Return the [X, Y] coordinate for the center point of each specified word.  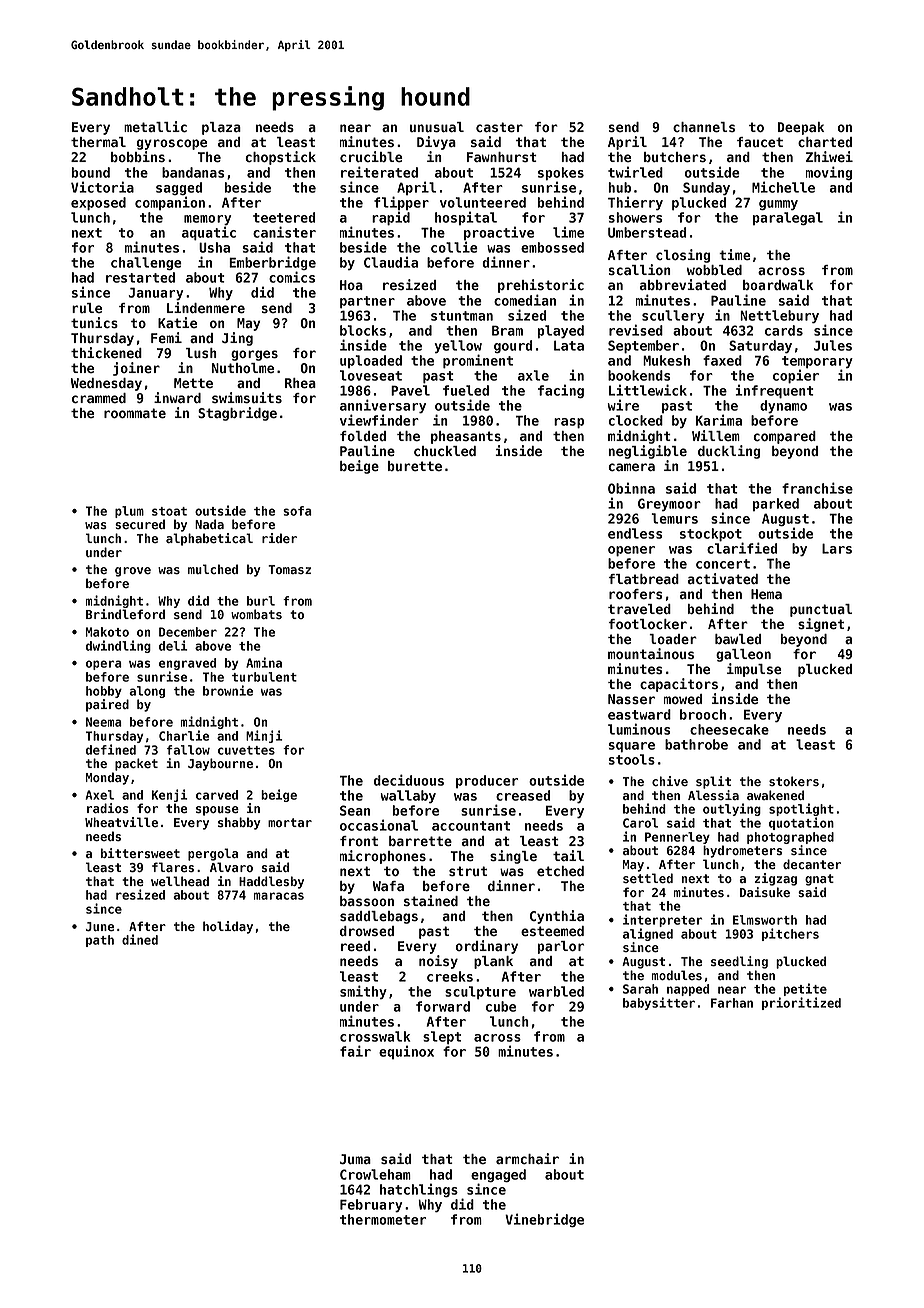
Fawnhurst [502, 157]
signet [821, 625]
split [713, 782]
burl [261, 601]
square [631, 747]
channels [704, 127]
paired [107, 705]
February [371, 1205]
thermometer [383, 1219]
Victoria [102, 187]
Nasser [631, 699]
